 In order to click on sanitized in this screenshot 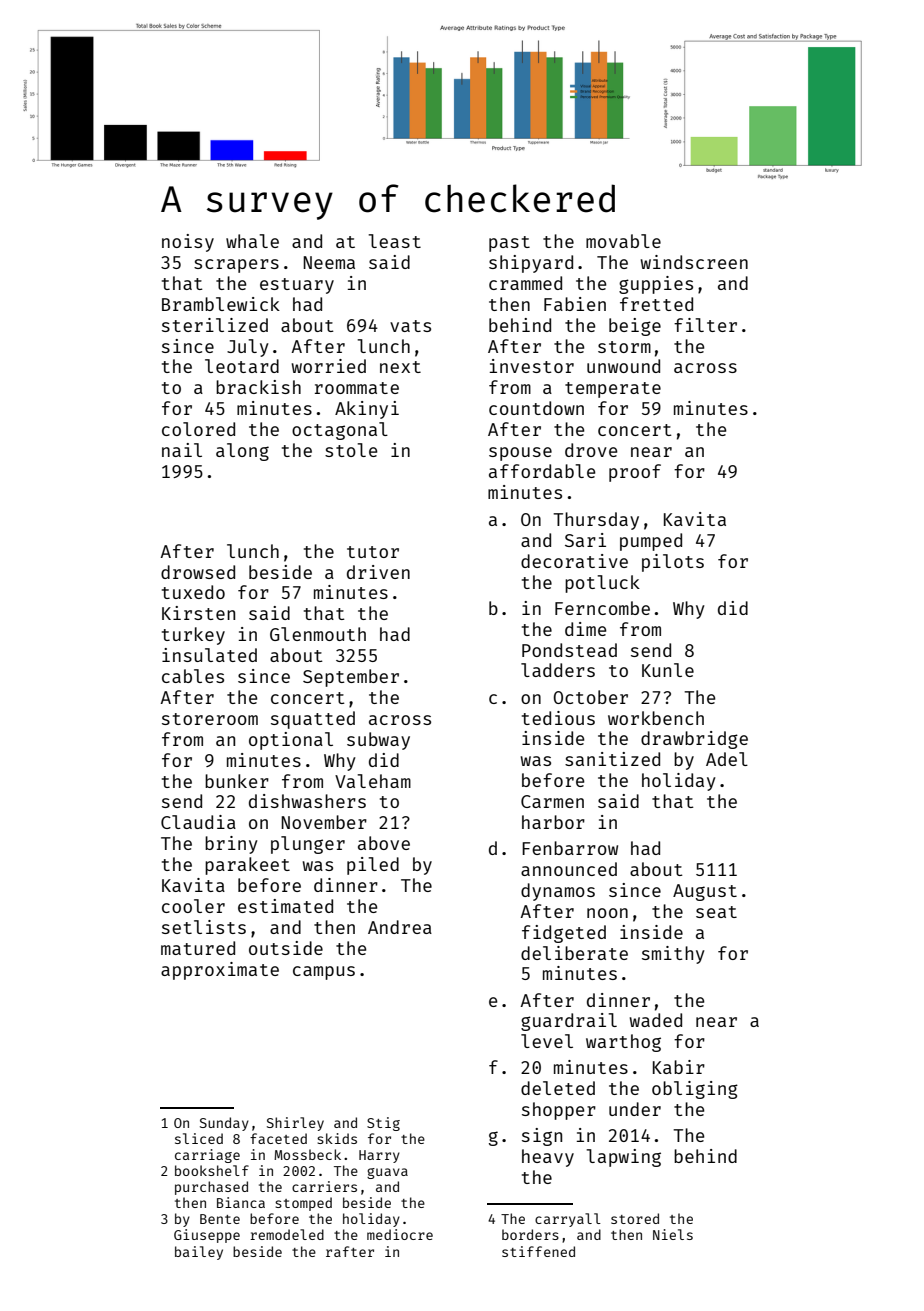, I will do `click(612, 759)`.
